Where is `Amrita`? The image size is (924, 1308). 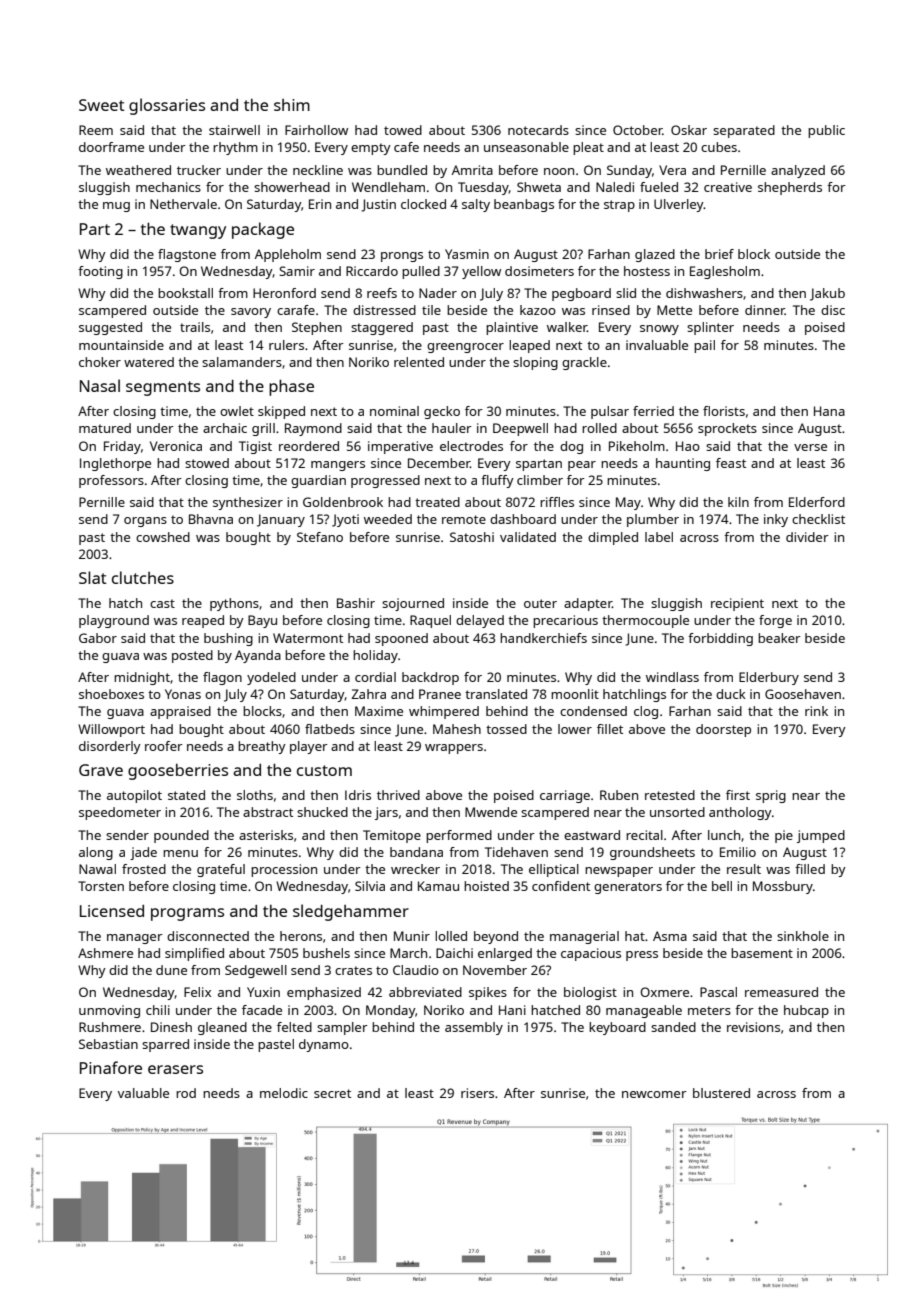 Amrita is located at coordinates (472, 170).
